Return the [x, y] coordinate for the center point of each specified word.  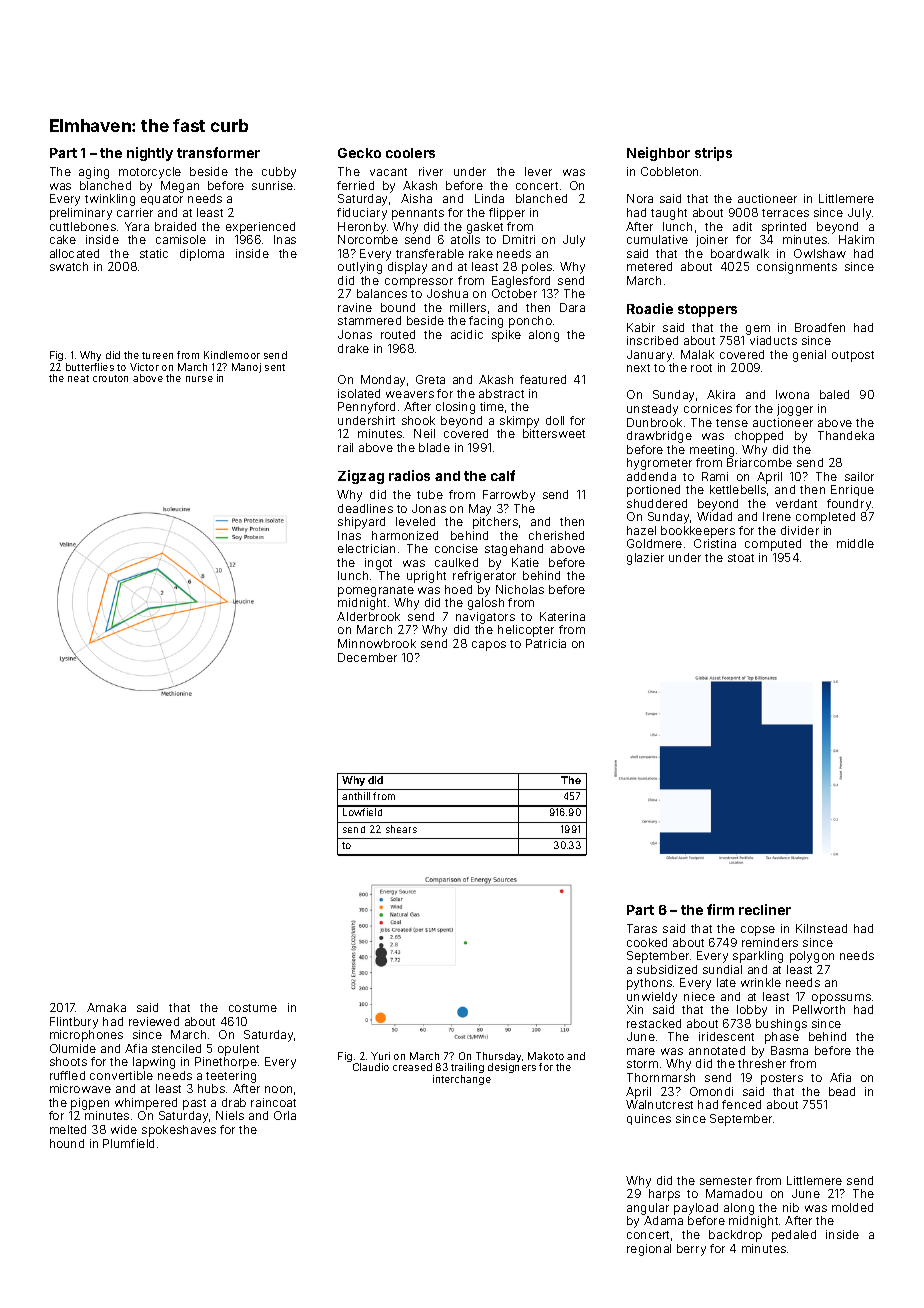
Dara [572, 307]
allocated [74, 253]
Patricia [546, 643]
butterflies [90, 367]
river [431, 171]
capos [489, 646]
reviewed [154, 1021]
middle [855, 543]
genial [809, 356]
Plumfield [128, 1143]
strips [713, 154]
